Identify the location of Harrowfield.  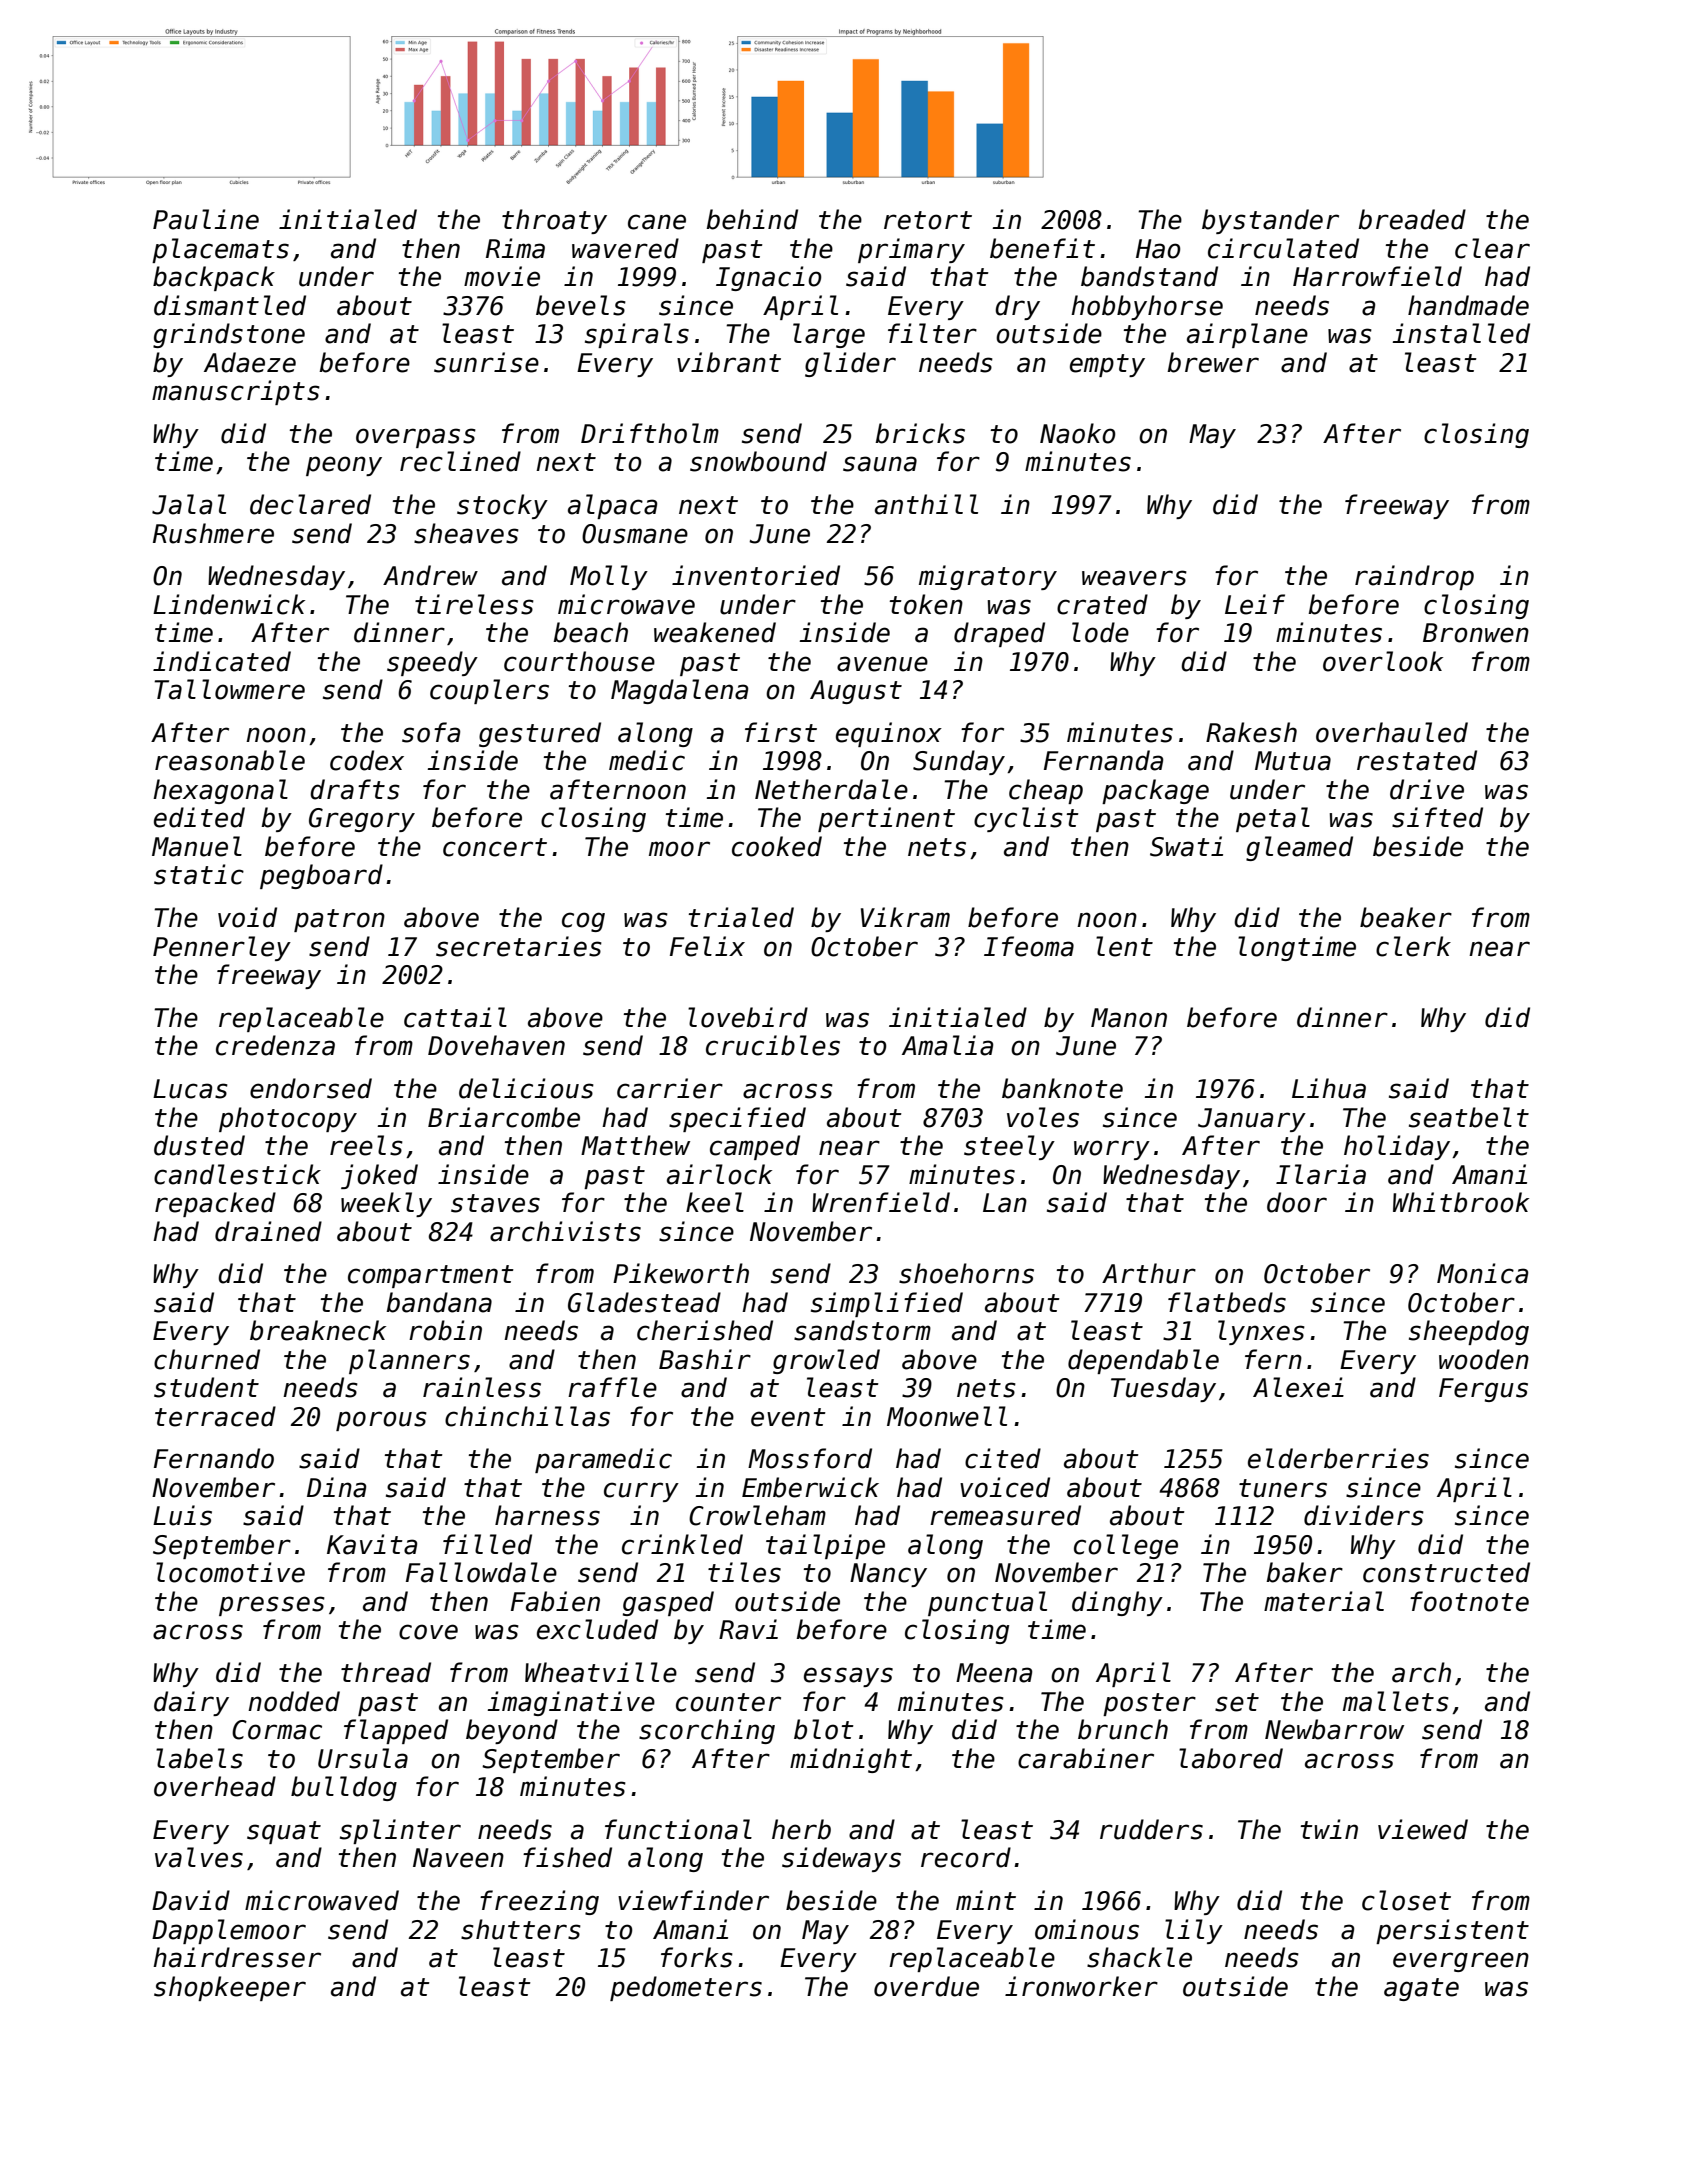
(1377, 276).
